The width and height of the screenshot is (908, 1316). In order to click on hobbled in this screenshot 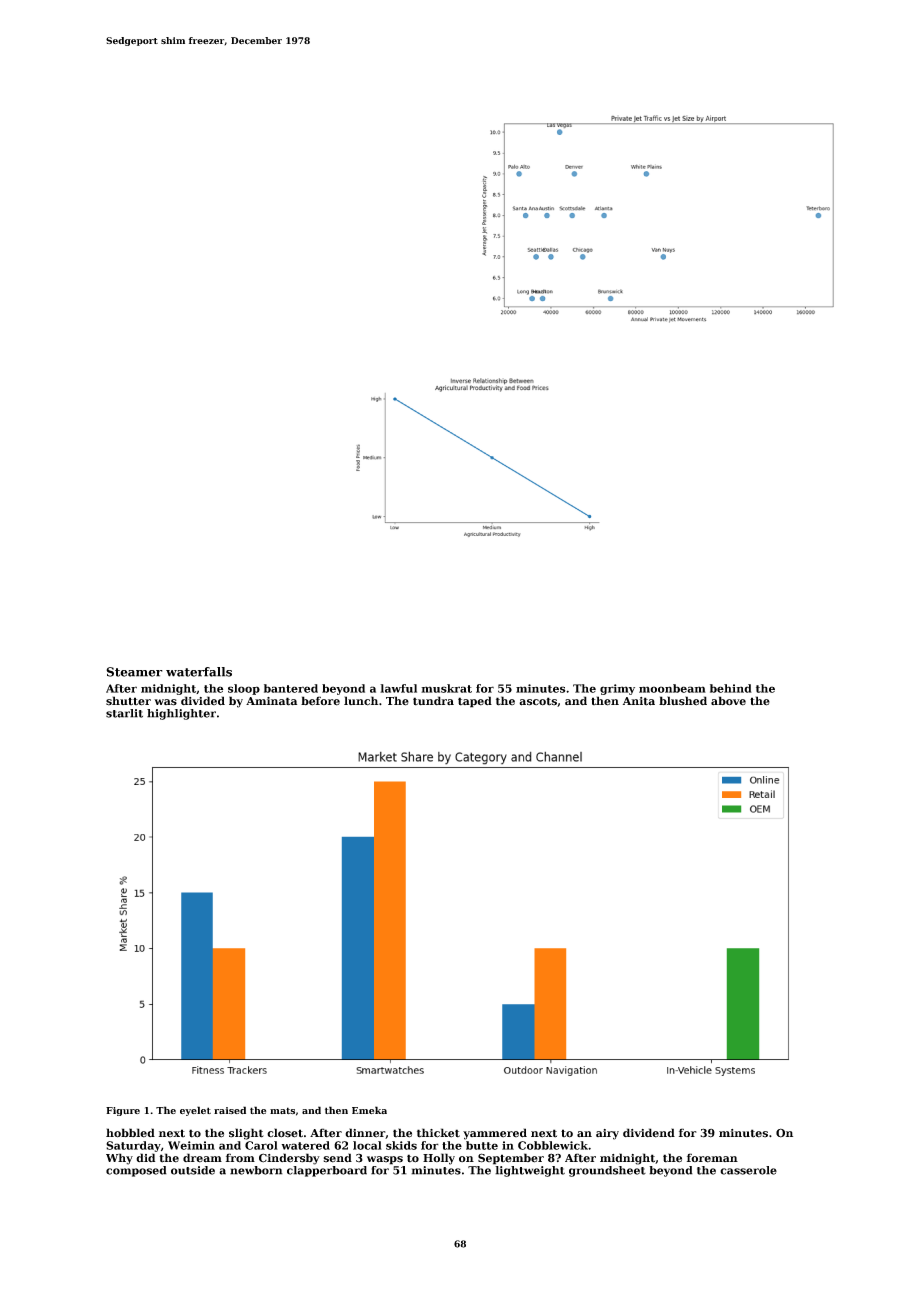, I will do `click(130, 1133)`.
